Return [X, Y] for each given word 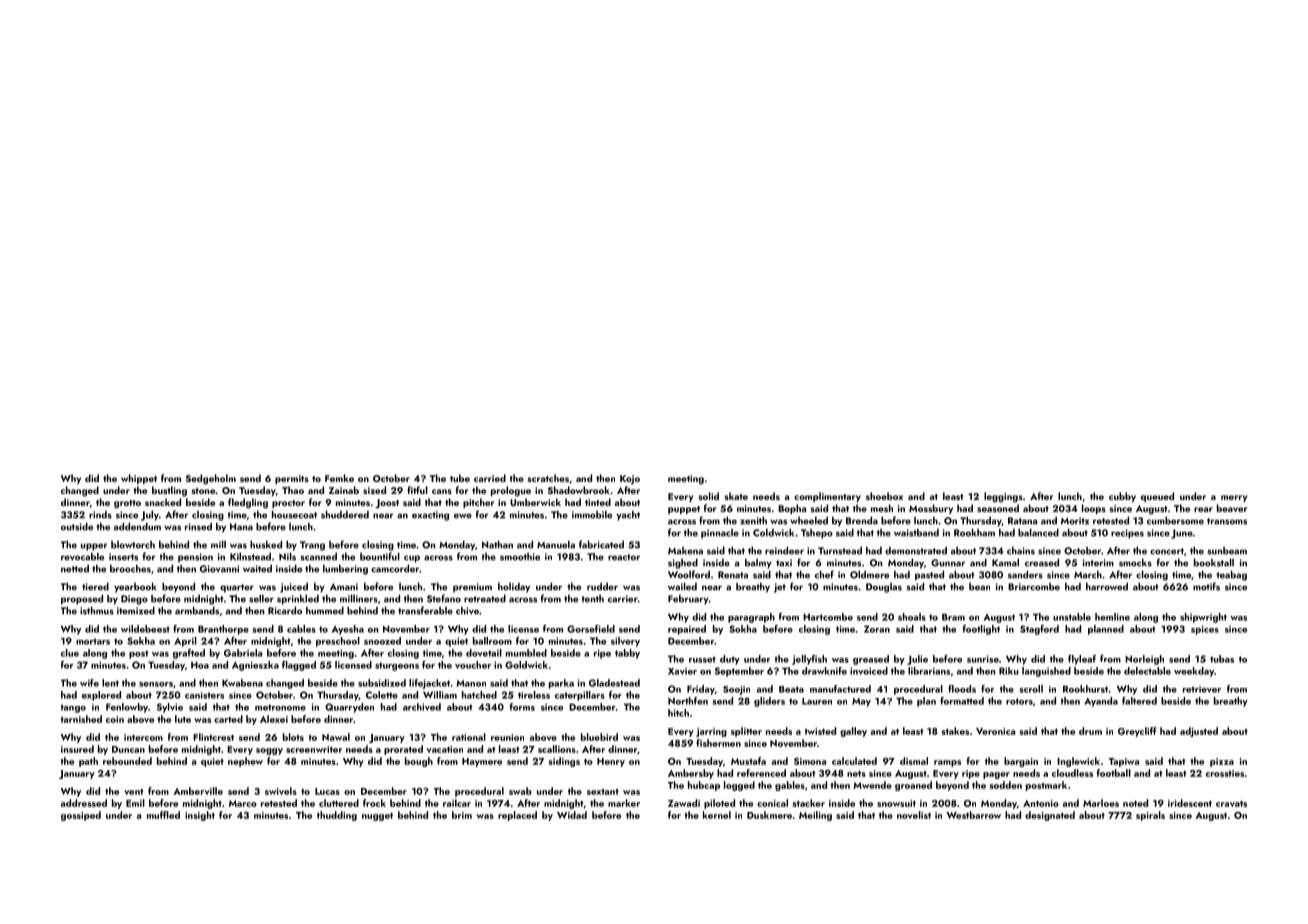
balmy [758, 563]
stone [203, 491]
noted [1135, 803]
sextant [603, 792]
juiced [294, 587]
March [1088, 574]
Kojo [630, 479]
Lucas [327, 791]
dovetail [484, 653]
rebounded [127, 761]
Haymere [482, 762]
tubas [1222, 659]
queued [1157, 497]
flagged [299, 666]
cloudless [1072, 773]
